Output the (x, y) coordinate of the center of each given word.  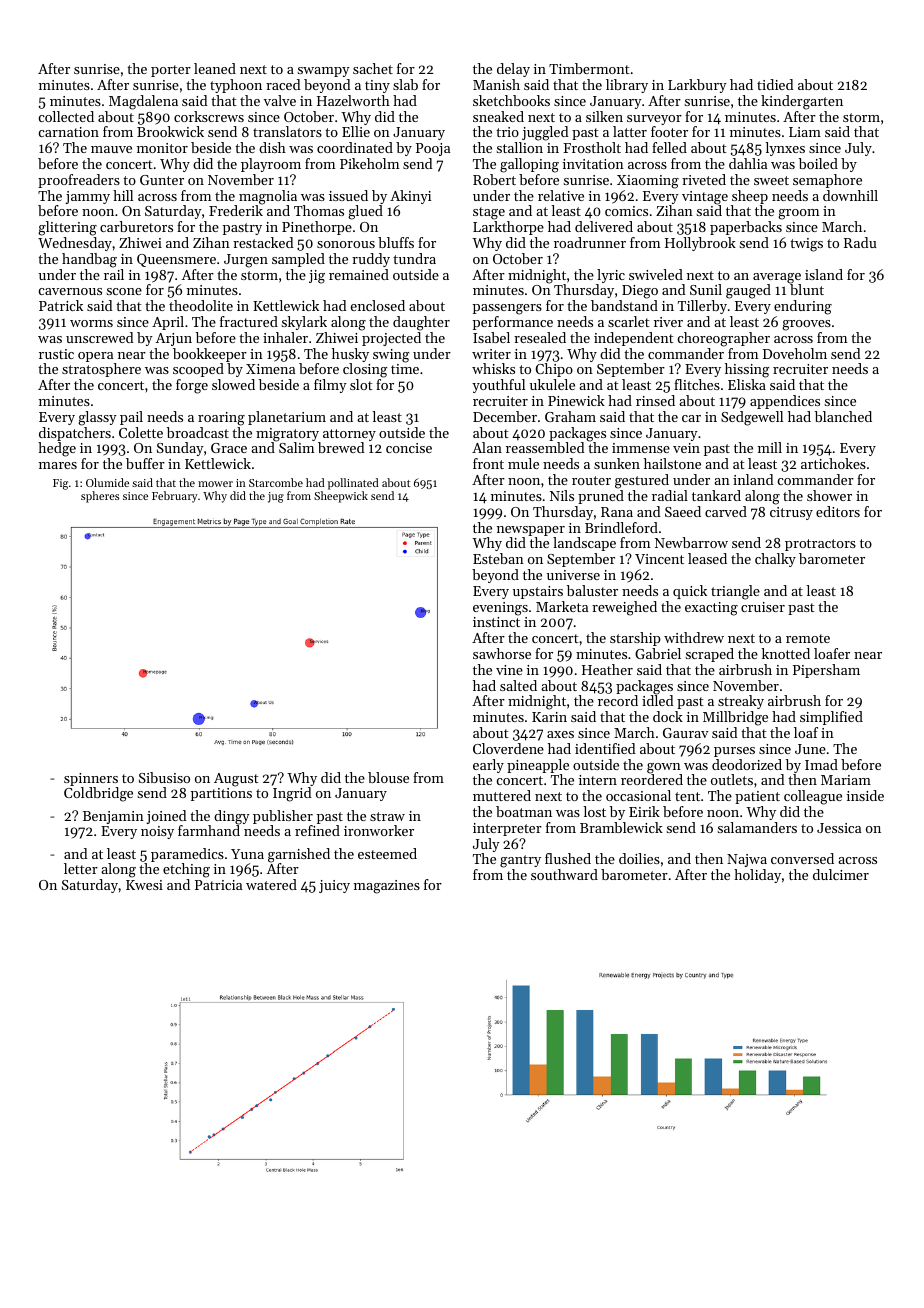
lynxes (785, 149)
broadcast (198, 432)
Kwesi (144, 885)
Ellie (356, 131)
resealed (540, 337)
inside (865, 795)
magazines (387, 887)
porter (171, 71)
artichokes (833, 463)
